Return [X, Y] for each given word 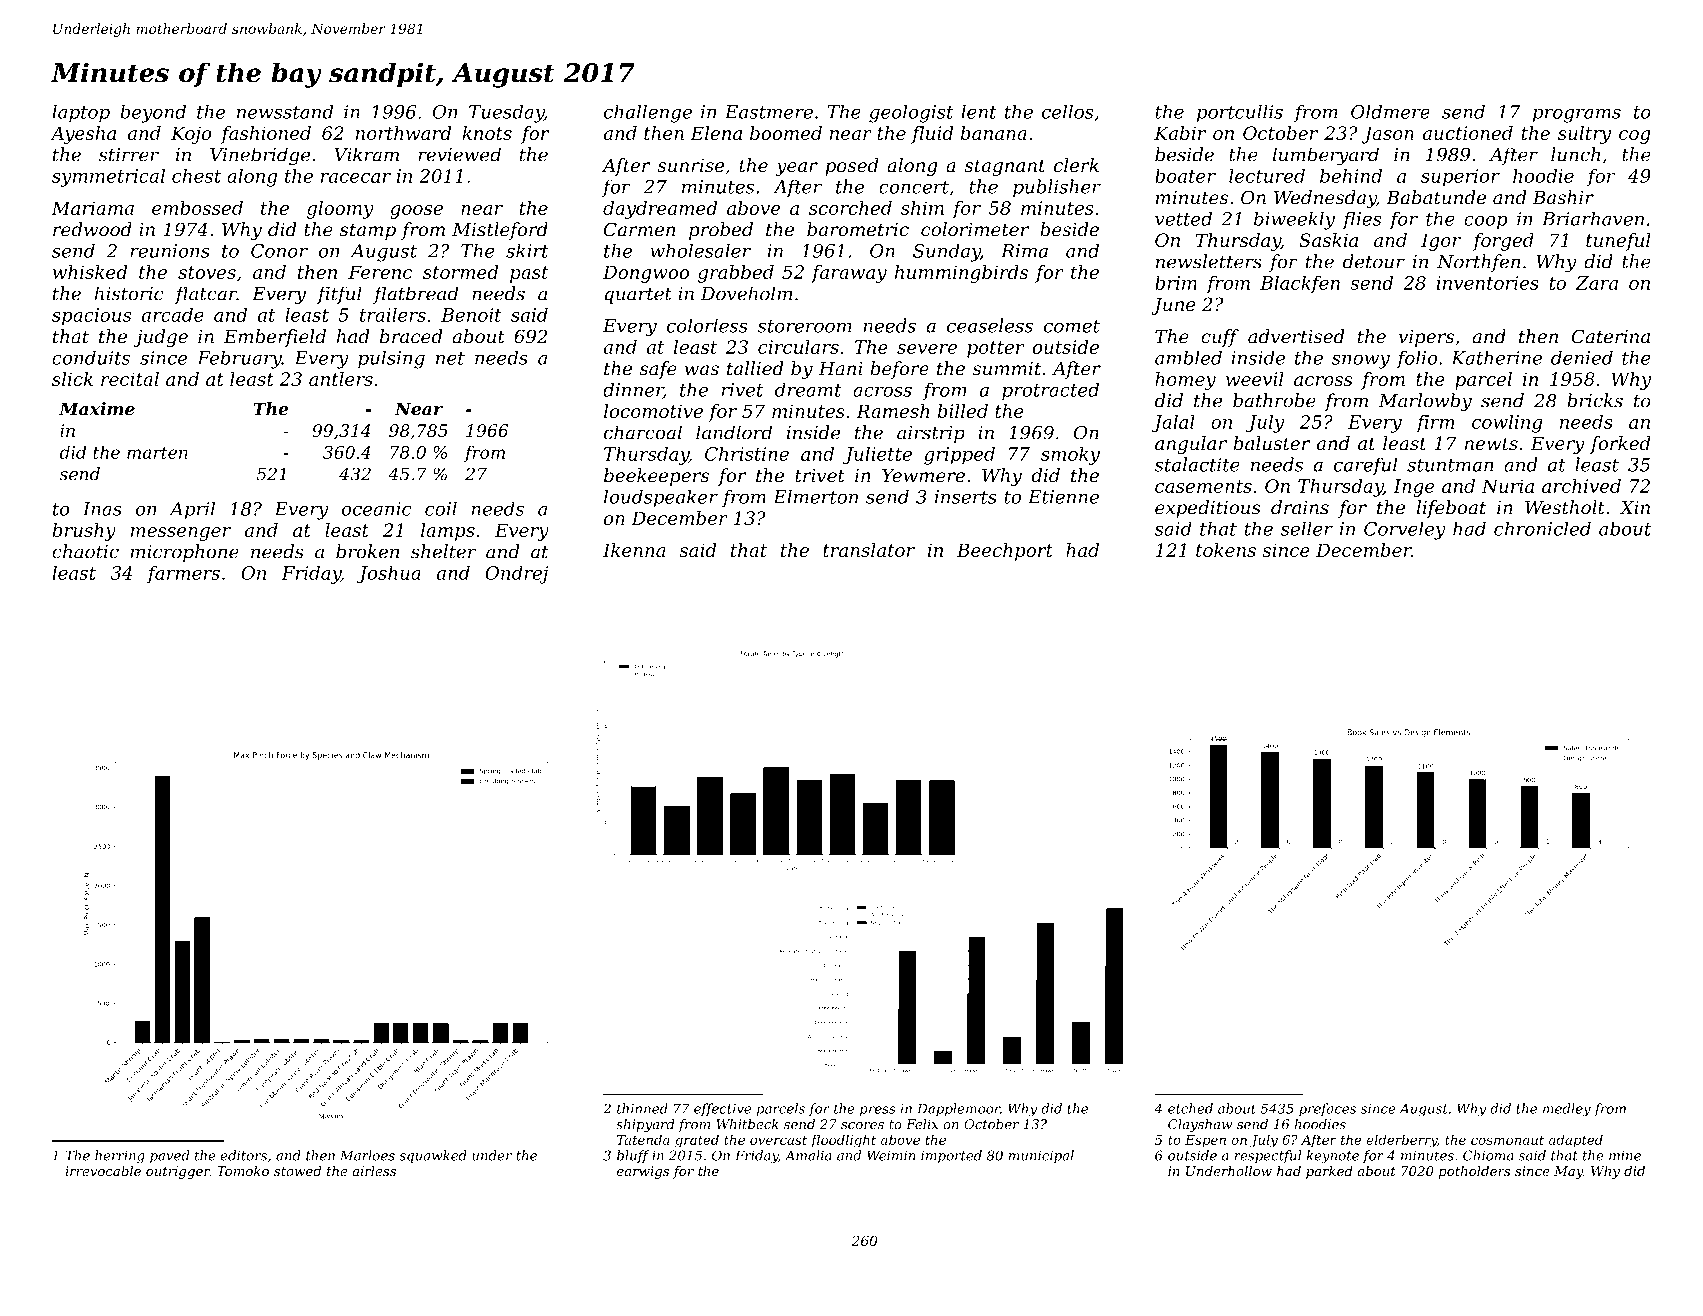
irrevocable [103, 1171]
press [878, 1111]
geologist [911, 113]
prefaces [1327, 1109]
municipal [1041, 1156]
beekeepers [656, 477]
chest [196, 175]
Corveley [1405, 530]
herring [120, 1157]
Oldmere [1390, 111]
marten [157, 453]
